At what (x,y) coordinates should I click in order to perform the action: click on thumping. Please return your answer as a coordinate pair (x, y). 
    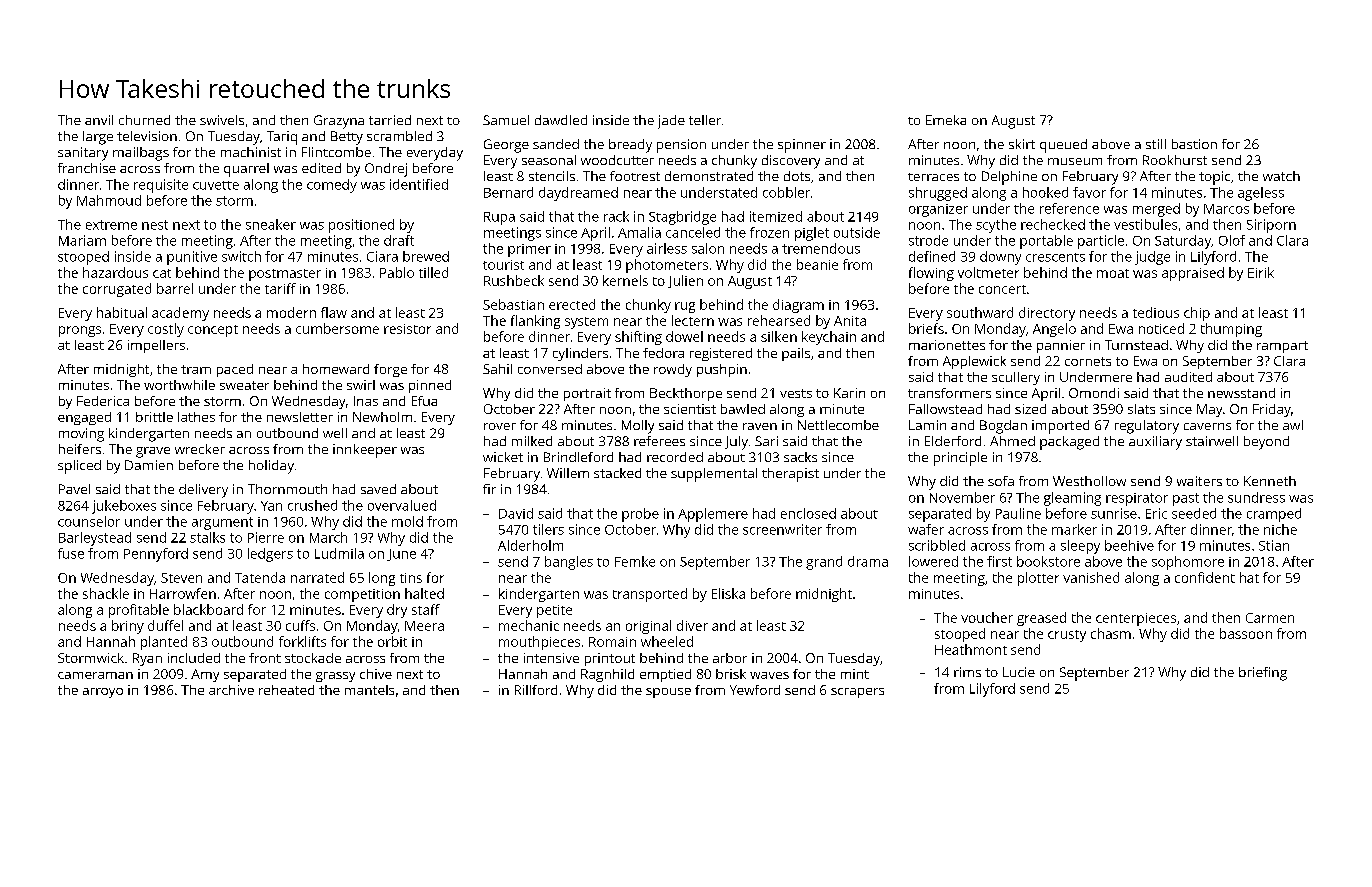
    Looking at the image, I should click on (1231, 330).
